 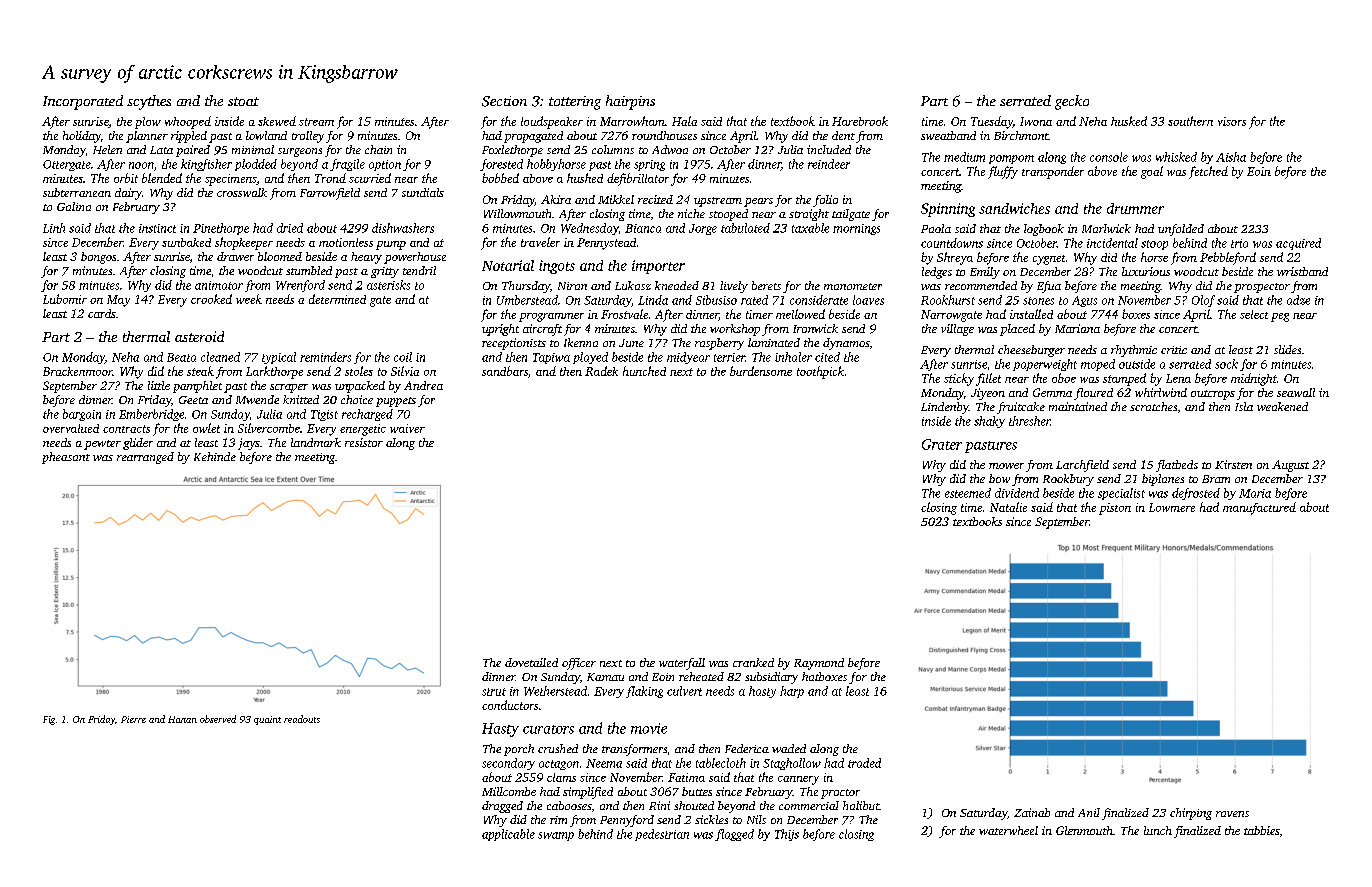 What do you see at coordinates (1072, 102) in the image?
I see `gecko` at bounding box center [1072, 102].
